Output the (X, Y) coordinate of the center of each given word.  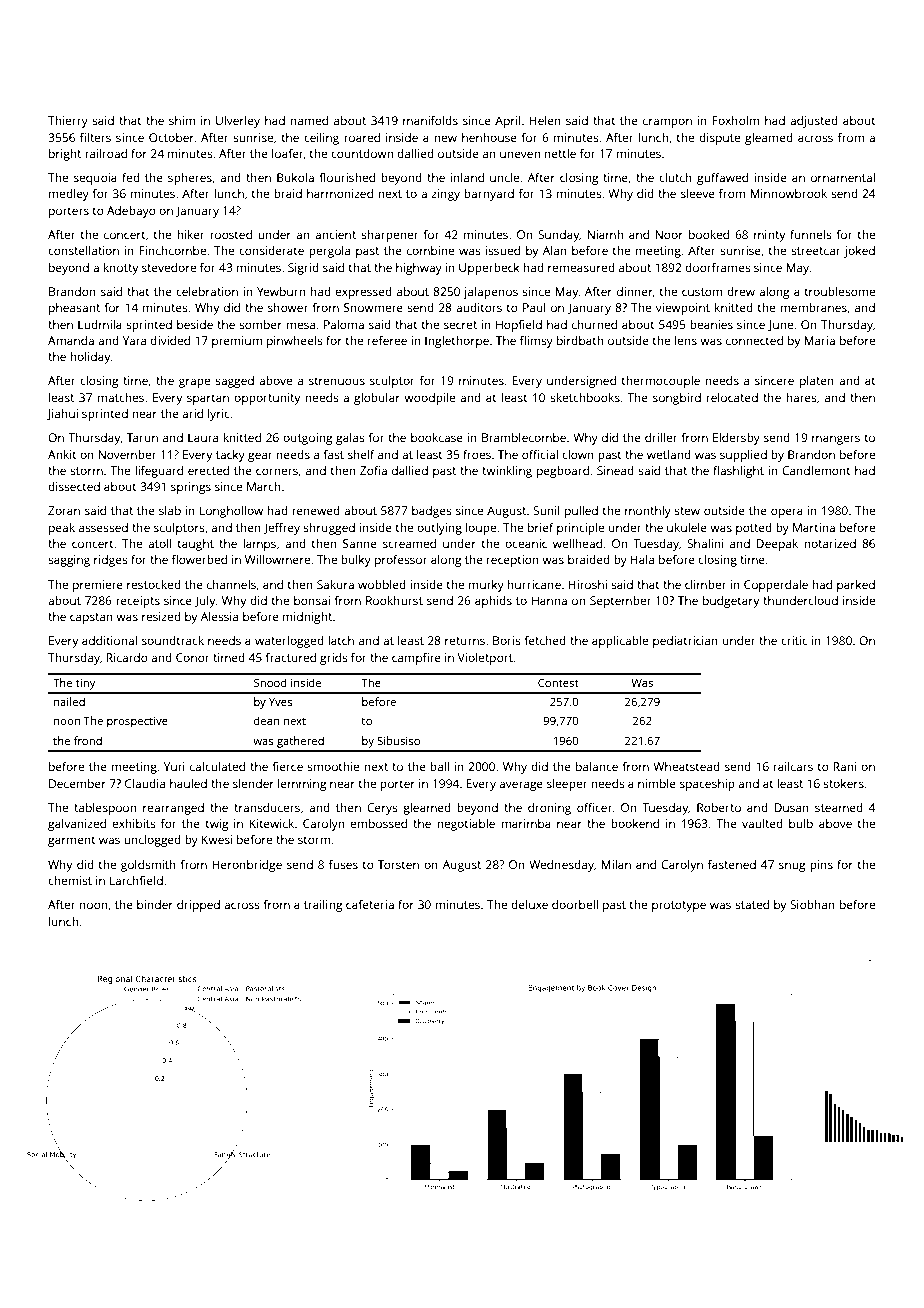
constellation (83, 250)
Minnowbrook (788, 193)
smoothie (333, 766)
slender (253, 783)
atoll (159, 543)
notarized (830, 543)
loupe (481, 529)
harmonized (340, 193)
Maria (819, 340)
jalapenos (490, 293)
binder (155, 904)
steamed (839, 807)
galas (350, 439)
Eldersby (736, 439)
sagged (234, 382)
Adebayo (131, 212)
